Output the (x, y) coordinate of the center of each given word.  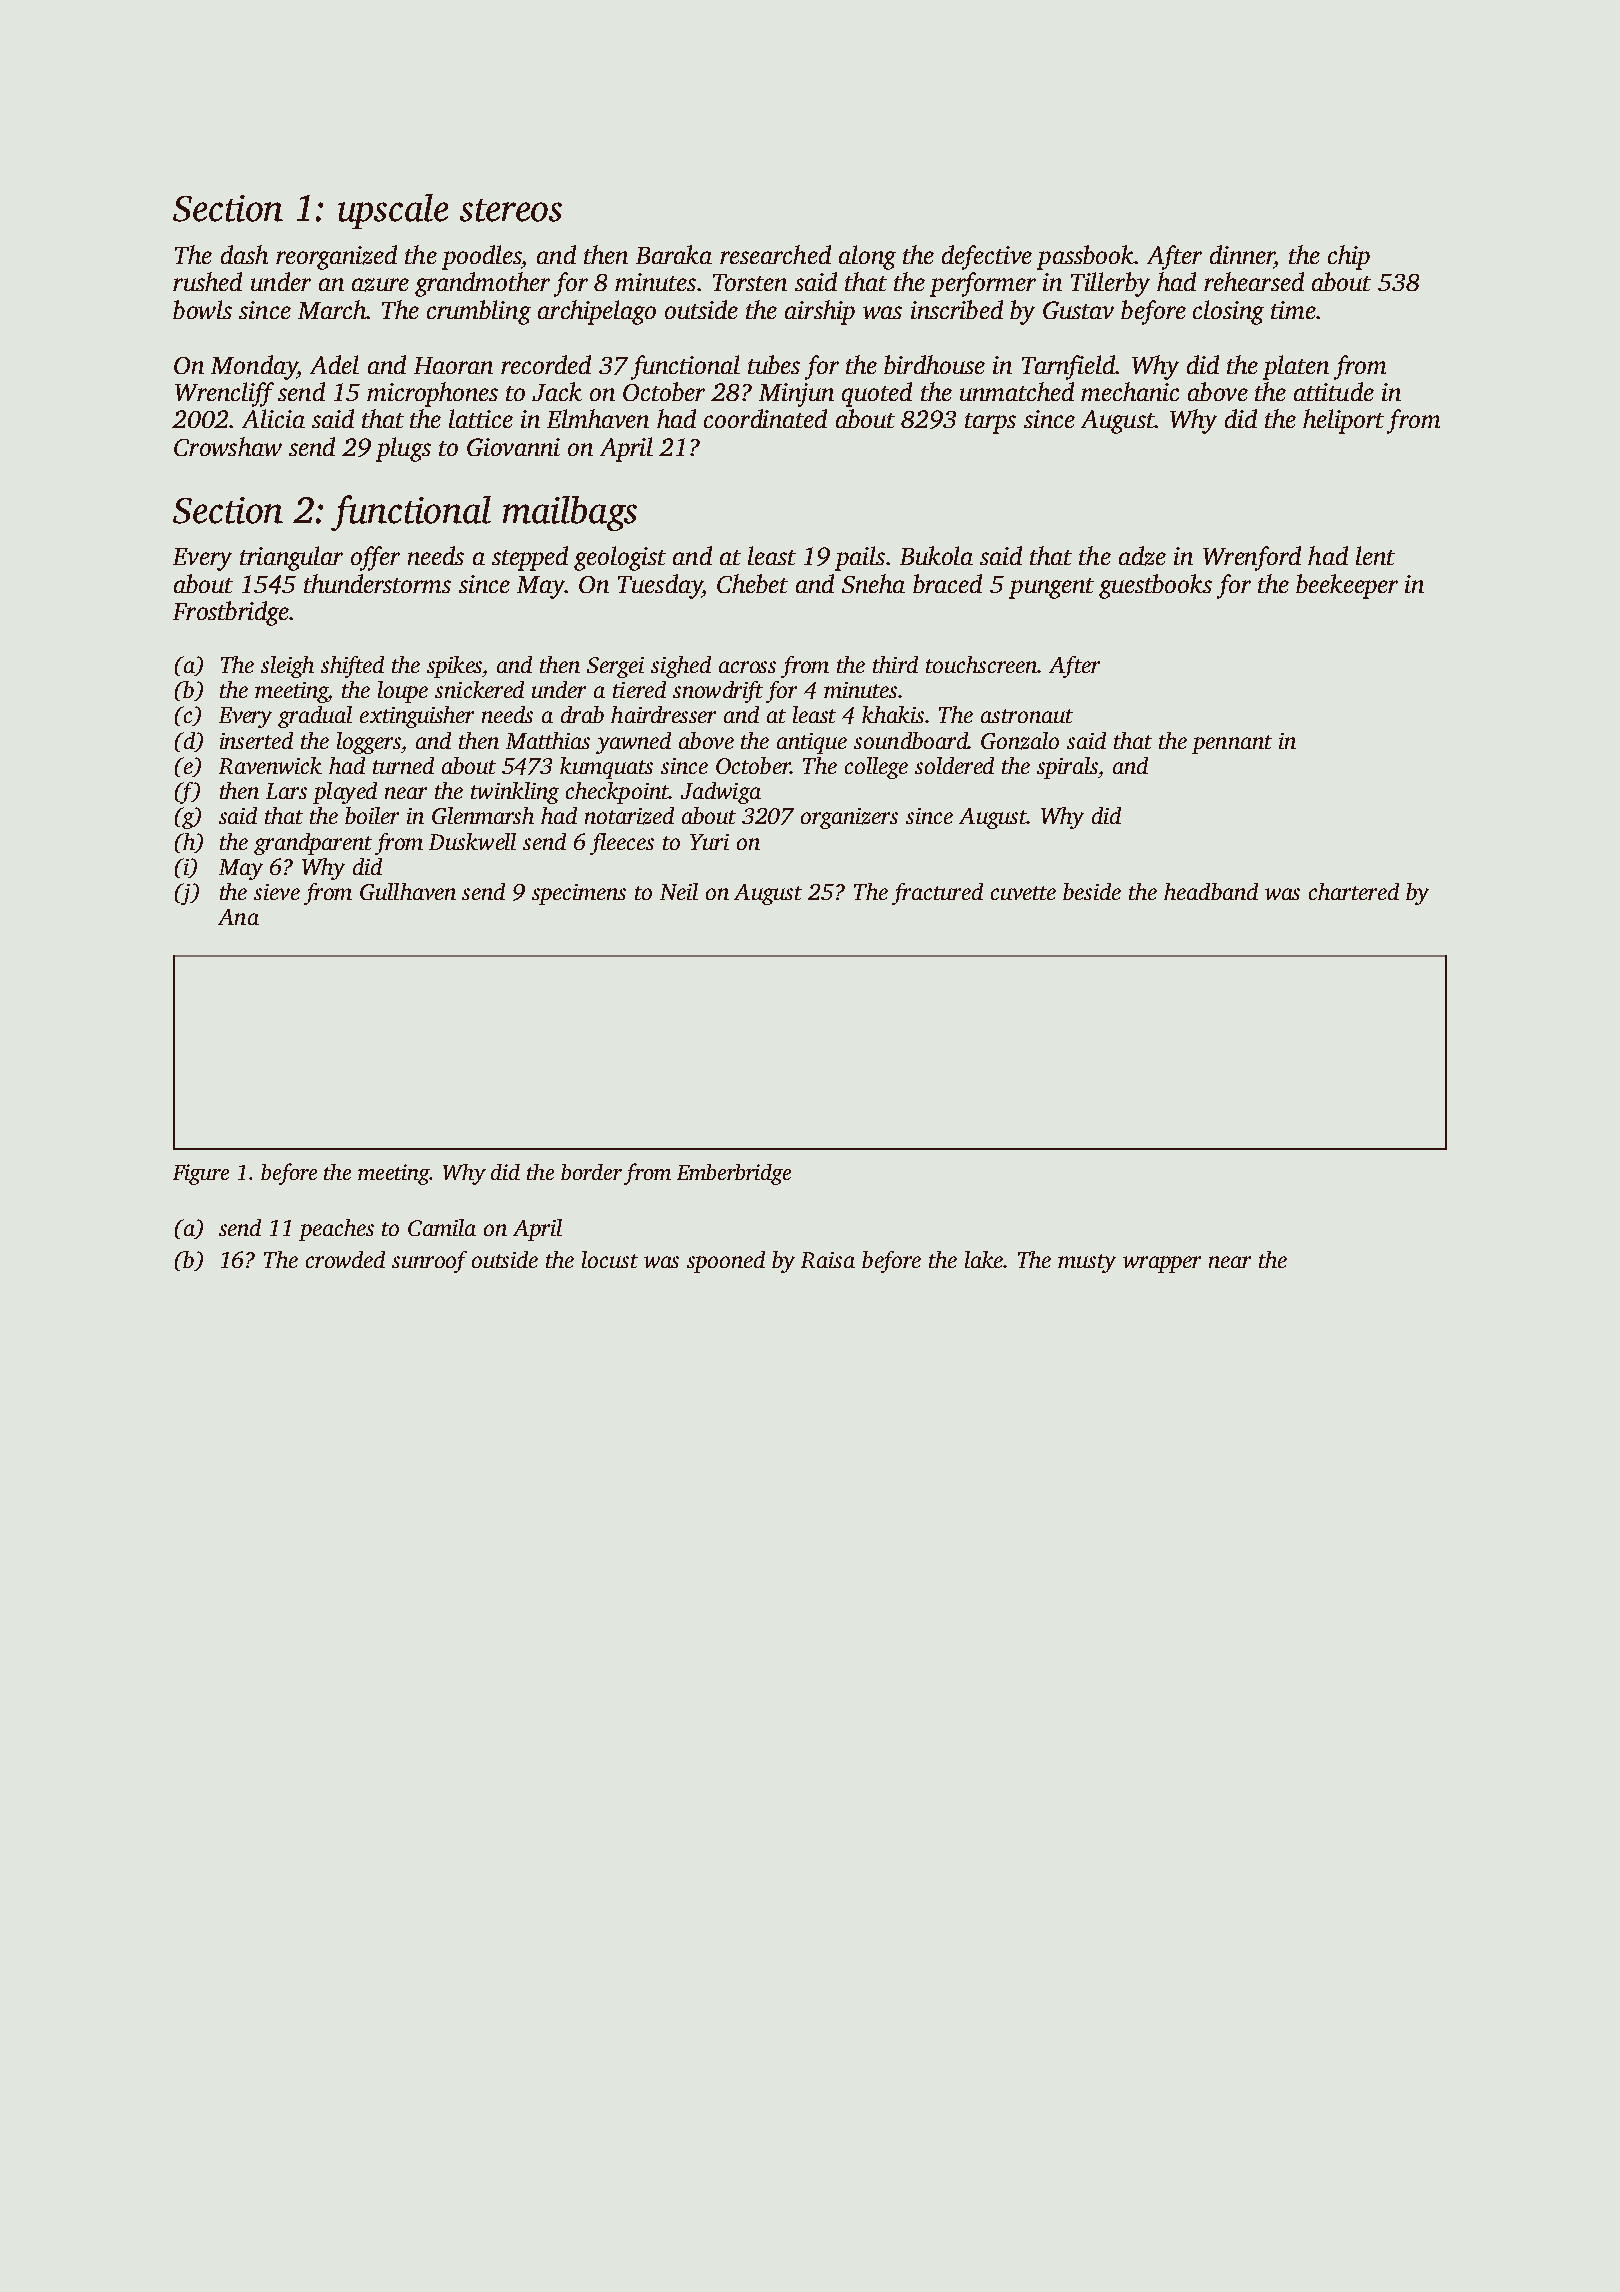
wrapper (1162, 1264)
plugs (403, 449)
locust (610, 1259)
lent (1375, 555)
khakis (893, 714)
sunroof (429, 1262)
